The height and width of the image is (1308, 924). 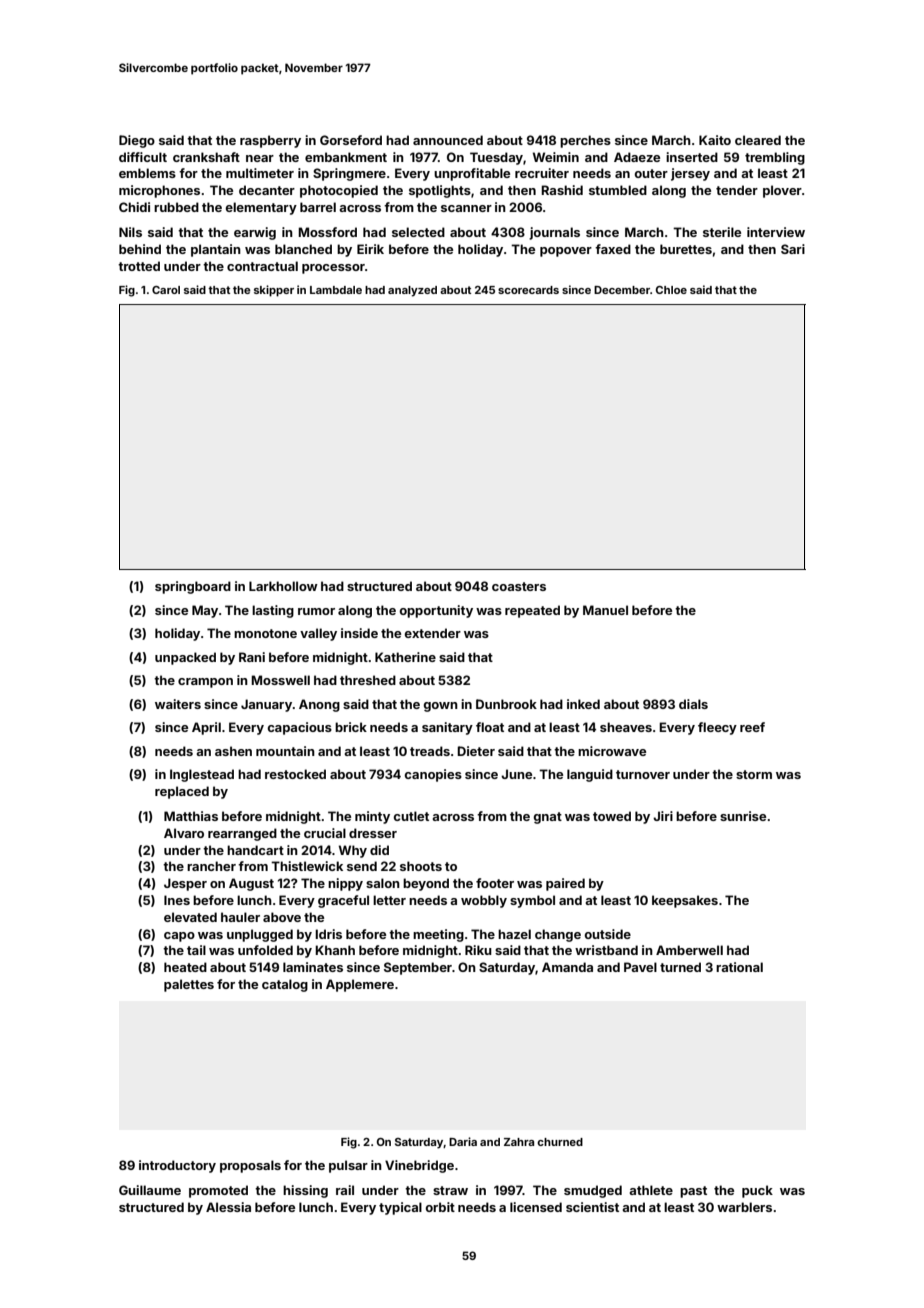 I want to click on Chloe, so click(x=671, y=290).
